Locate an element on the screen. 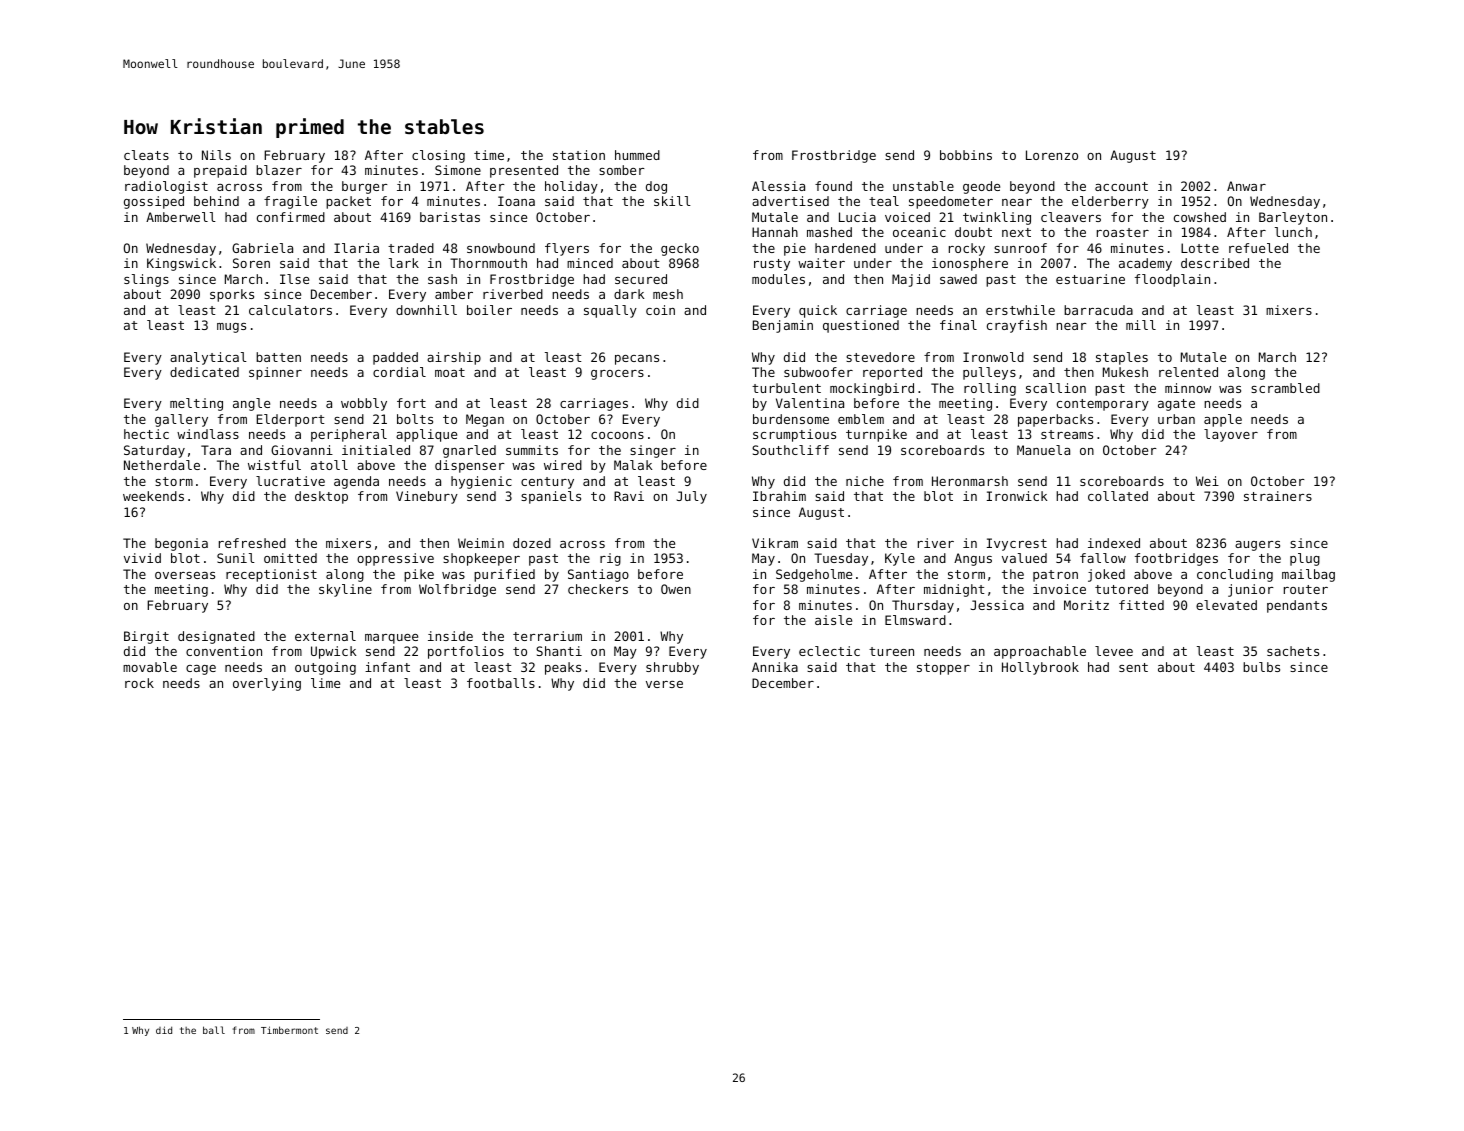  Alessia is located at coordinates (778, 186).
